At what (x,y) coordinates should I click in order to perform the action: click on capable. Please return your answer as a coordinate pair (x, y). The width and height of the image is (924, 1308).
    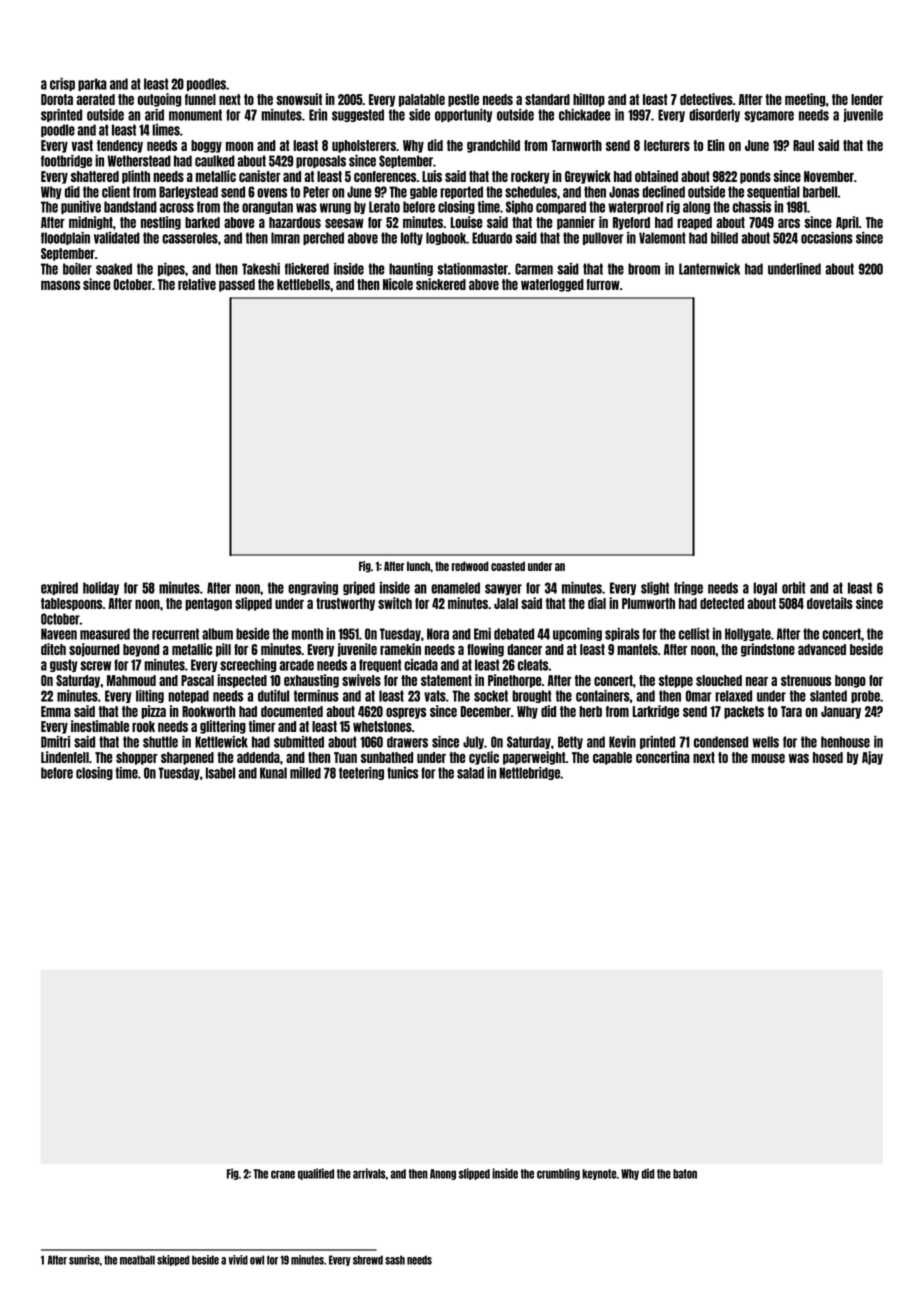
    Looking at the image, I should click on (612, 758).
